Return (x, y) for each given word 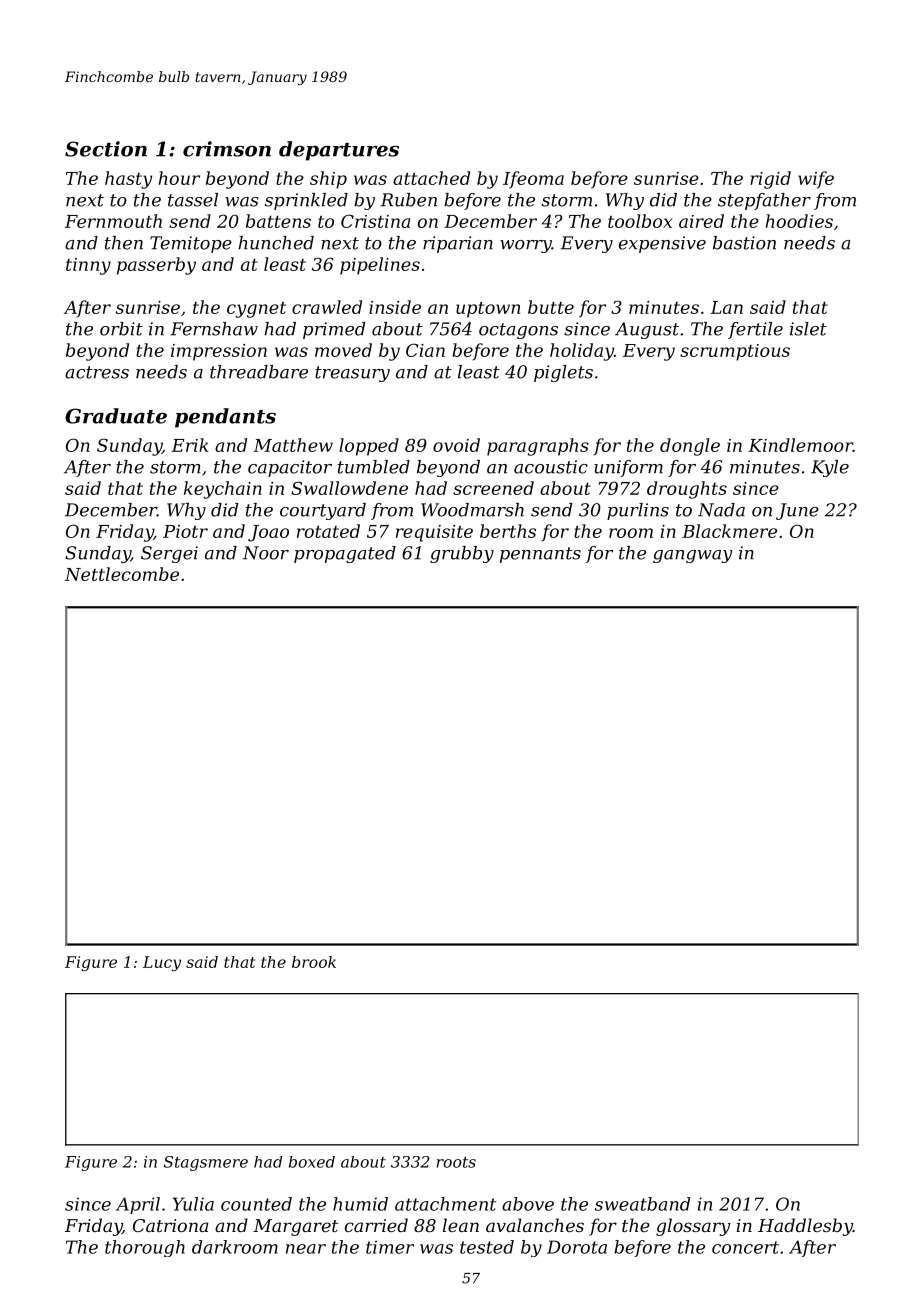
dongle (690, 447)
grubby (462, 554)
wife (816, 180)
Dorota (577, 1247)
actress (97, 372)
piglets (563, 373)
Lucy (162, 963)
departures (339, 151)
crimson (227, 149)
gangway (693, 556)
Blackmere (729, 531)
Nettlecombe (122, 574)
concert (745, 1247)
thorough (145, 1248)
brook (314, 962)
